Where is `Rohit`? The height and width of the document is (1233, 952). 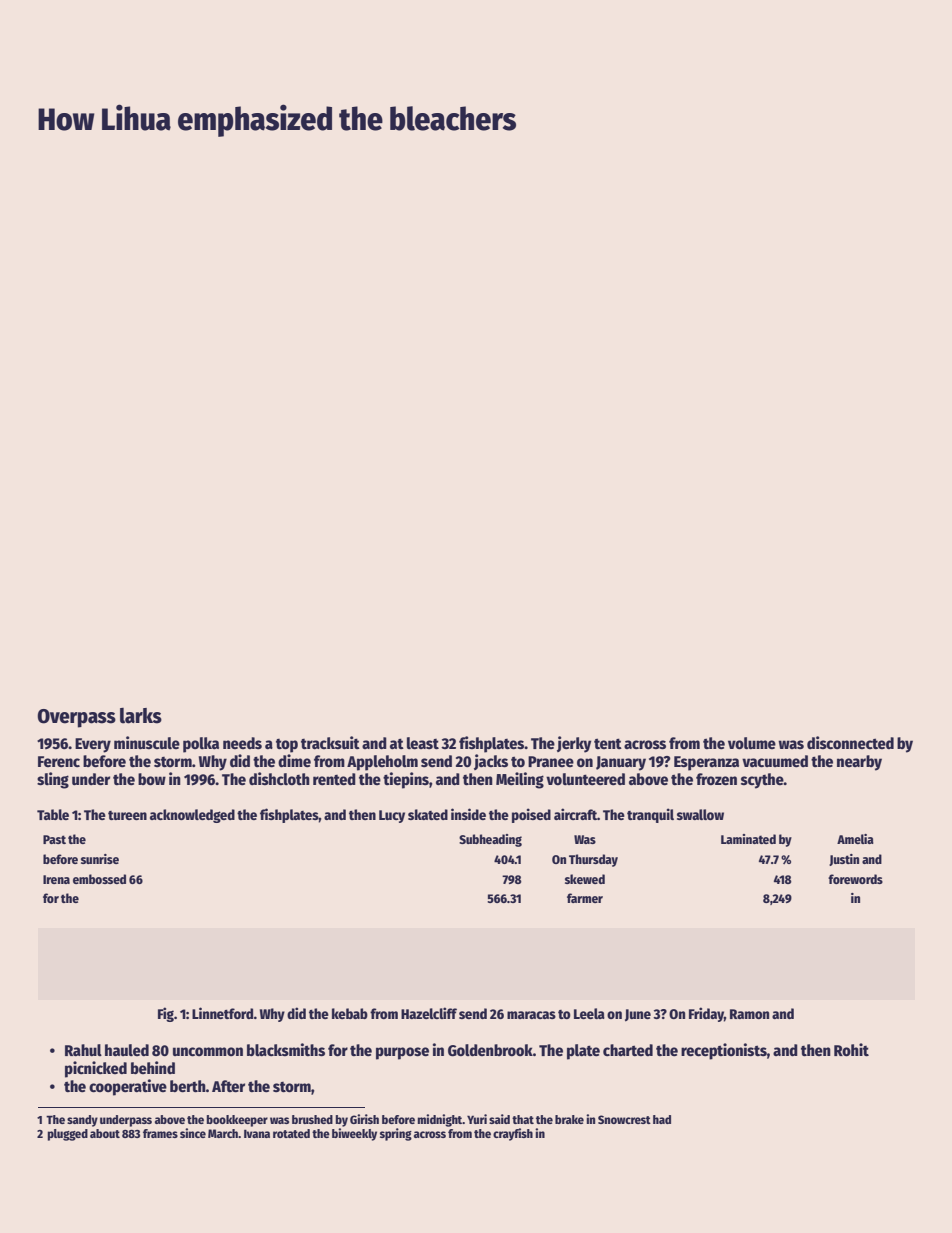 Rohit is located at coordinates (851, 1050).
